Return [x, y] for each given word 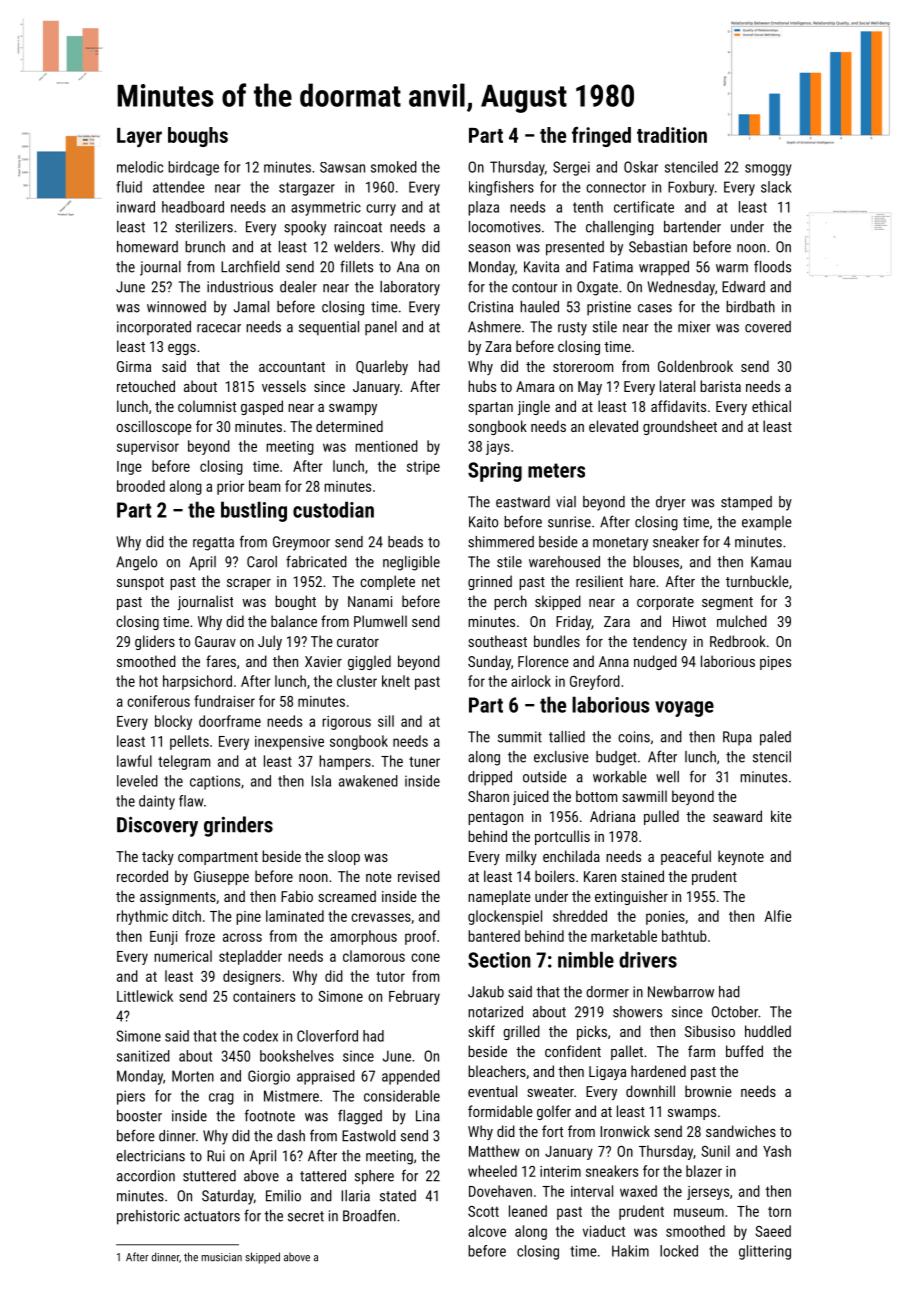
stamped [746, 503]
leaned [528, 1211]
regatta [213, 544]
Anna [614, 661]
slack [776, 187]
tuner [424, 762]
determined [349, 426]
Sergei [571, 168]
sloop [344, 857]
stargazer [307, 189]
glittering [765, 1252]
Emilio [283, 1196]
